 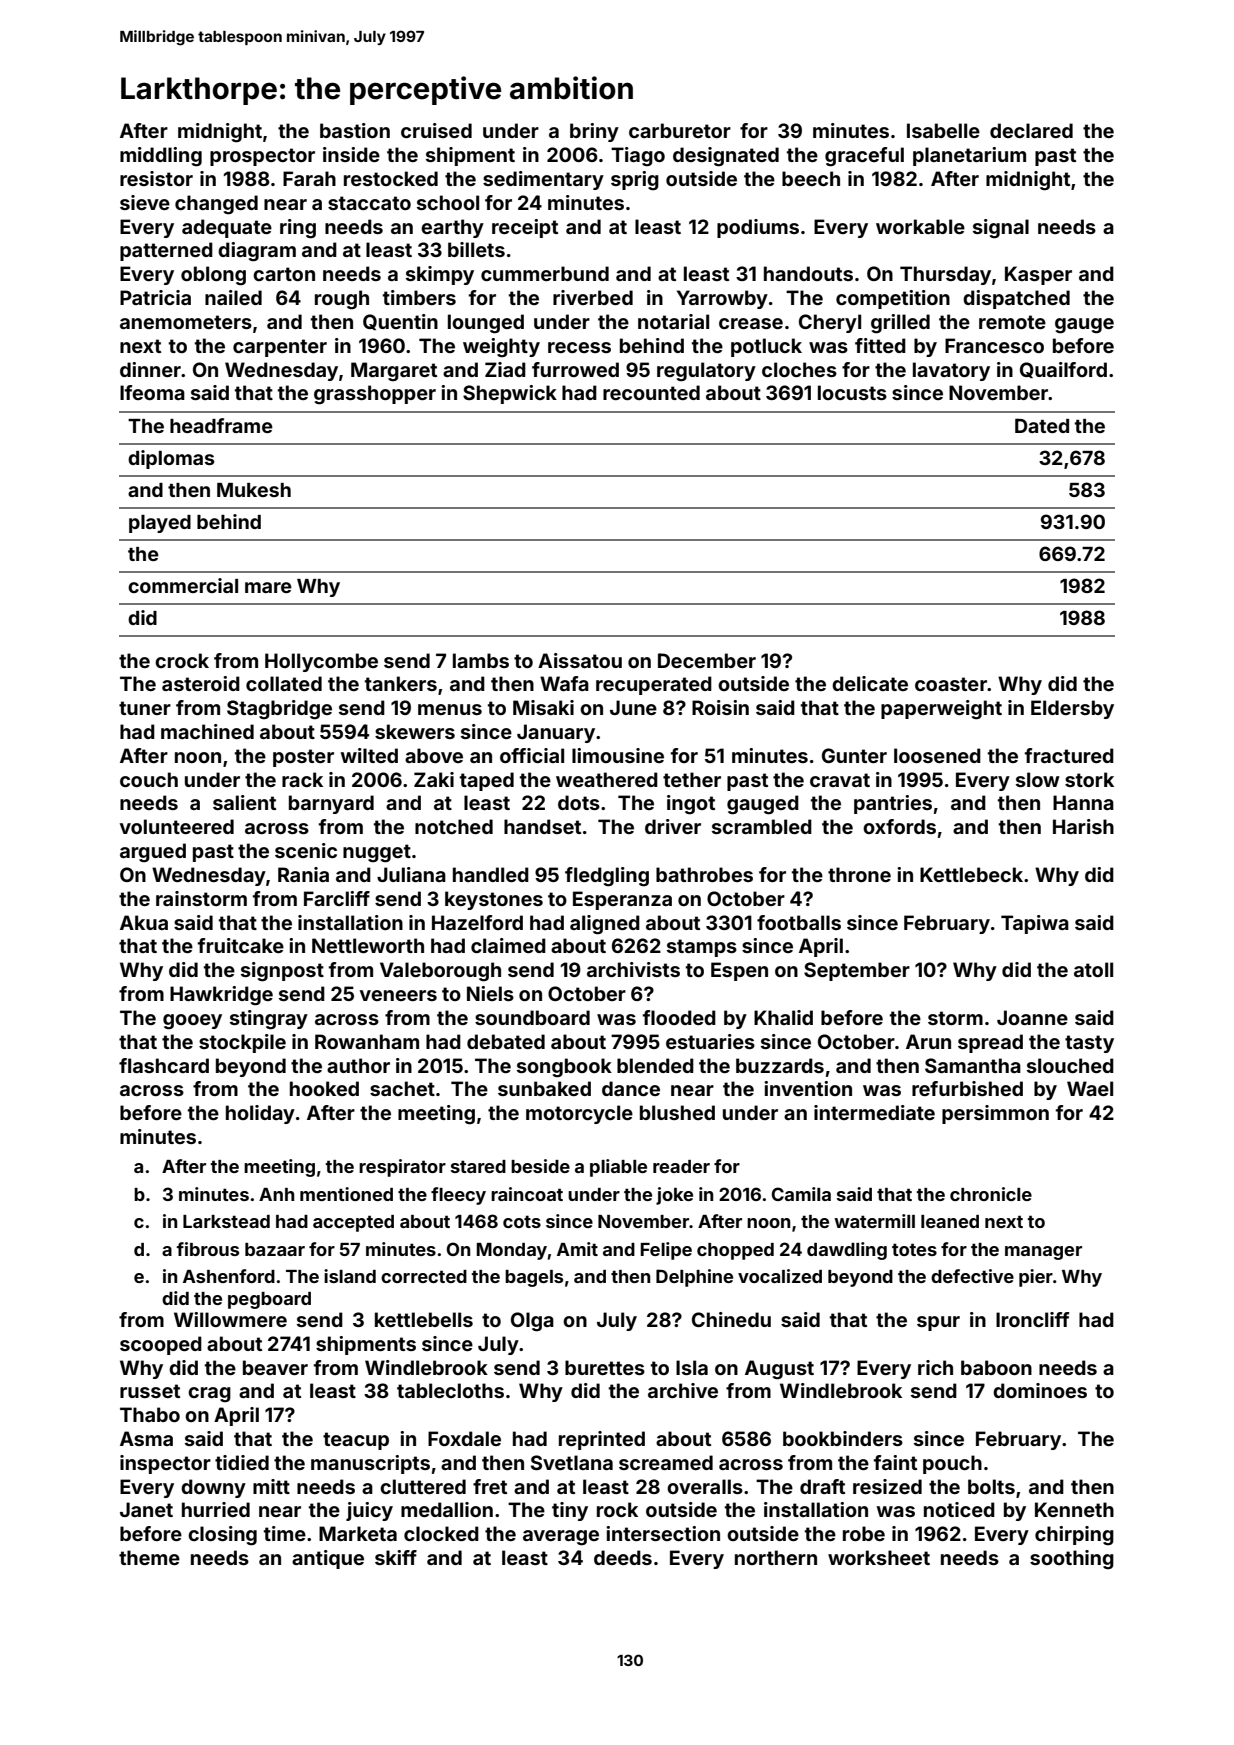 What do you see at coordinates (227, 228) in the document?
I see `adequate` at bounding box center [227, 228].
